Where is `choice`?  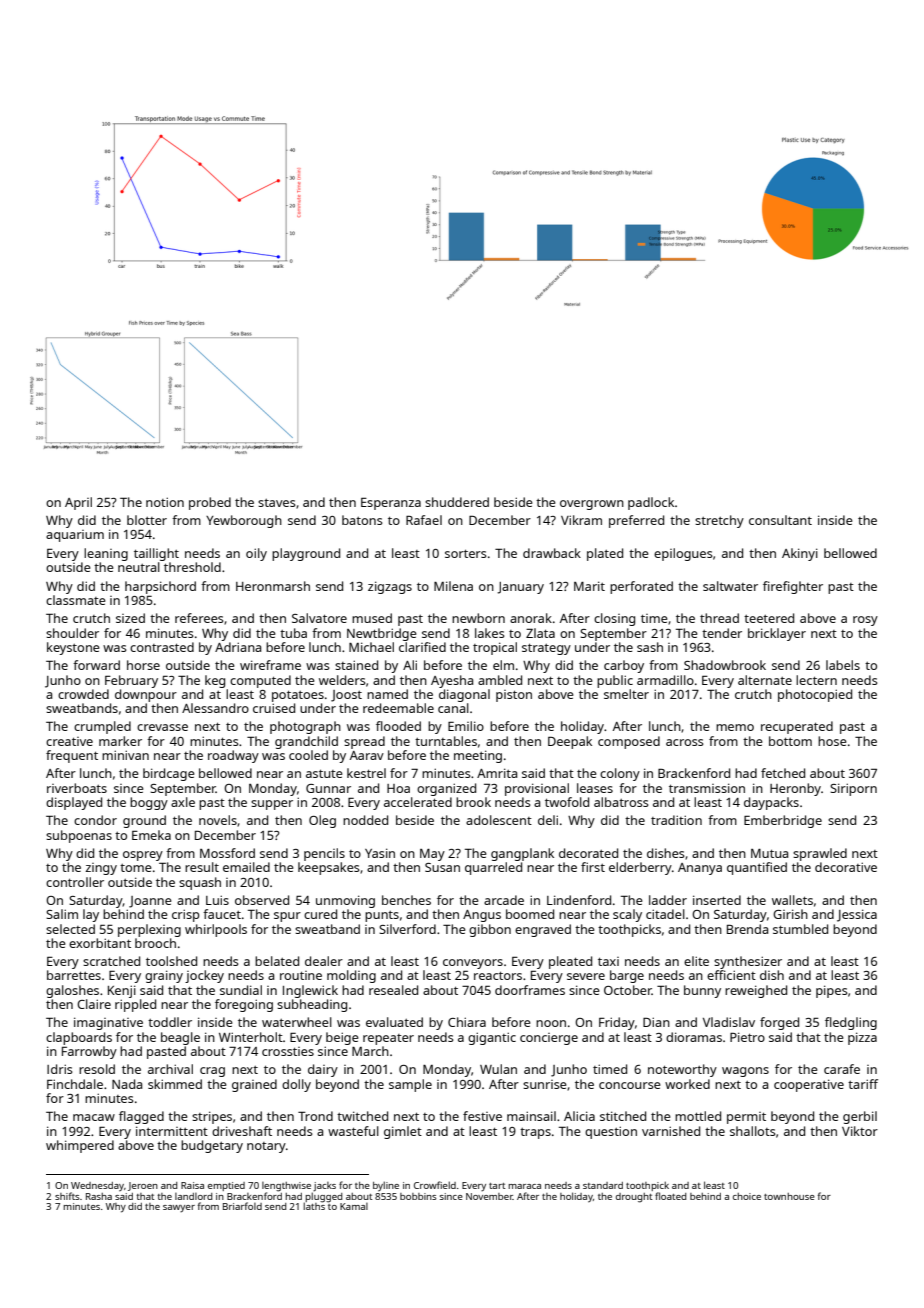
choice is located at coordinates (747, 1196).
